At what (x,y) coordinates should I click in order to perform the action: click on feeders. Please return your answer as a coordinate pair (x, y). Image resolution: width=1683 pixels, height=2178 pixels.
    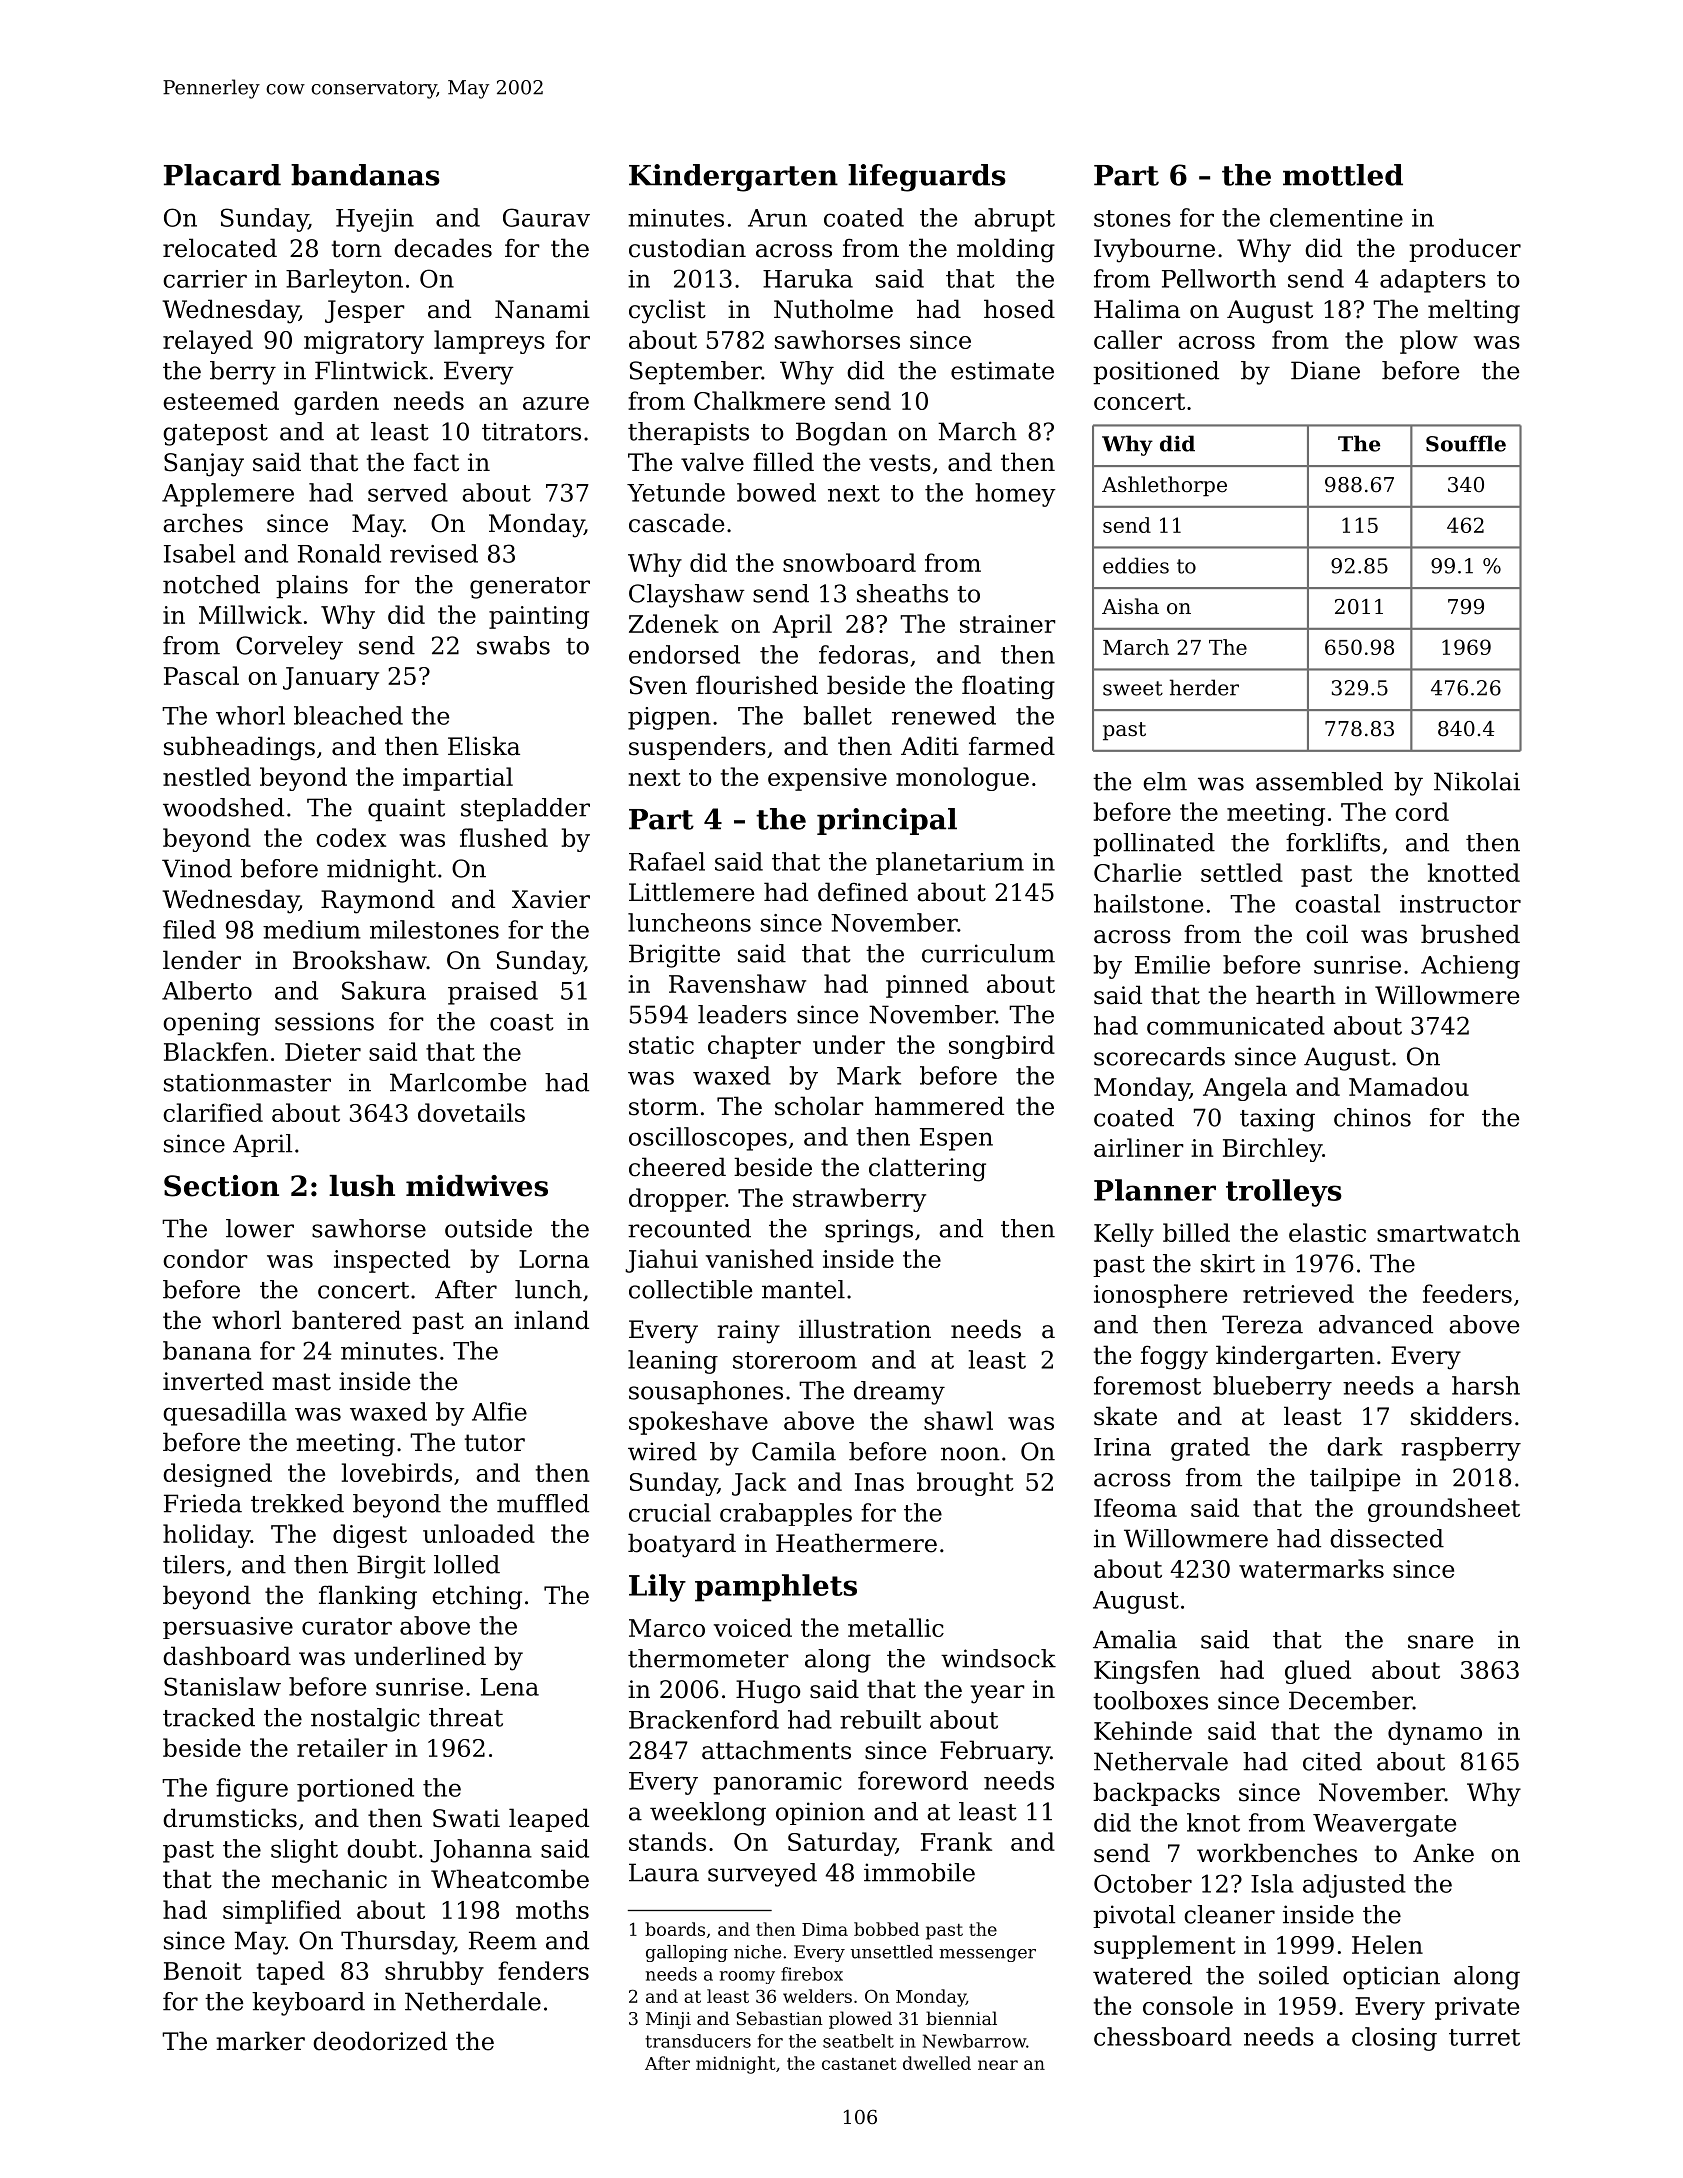
    Looking at the image, I should click on (1467, 1293).
